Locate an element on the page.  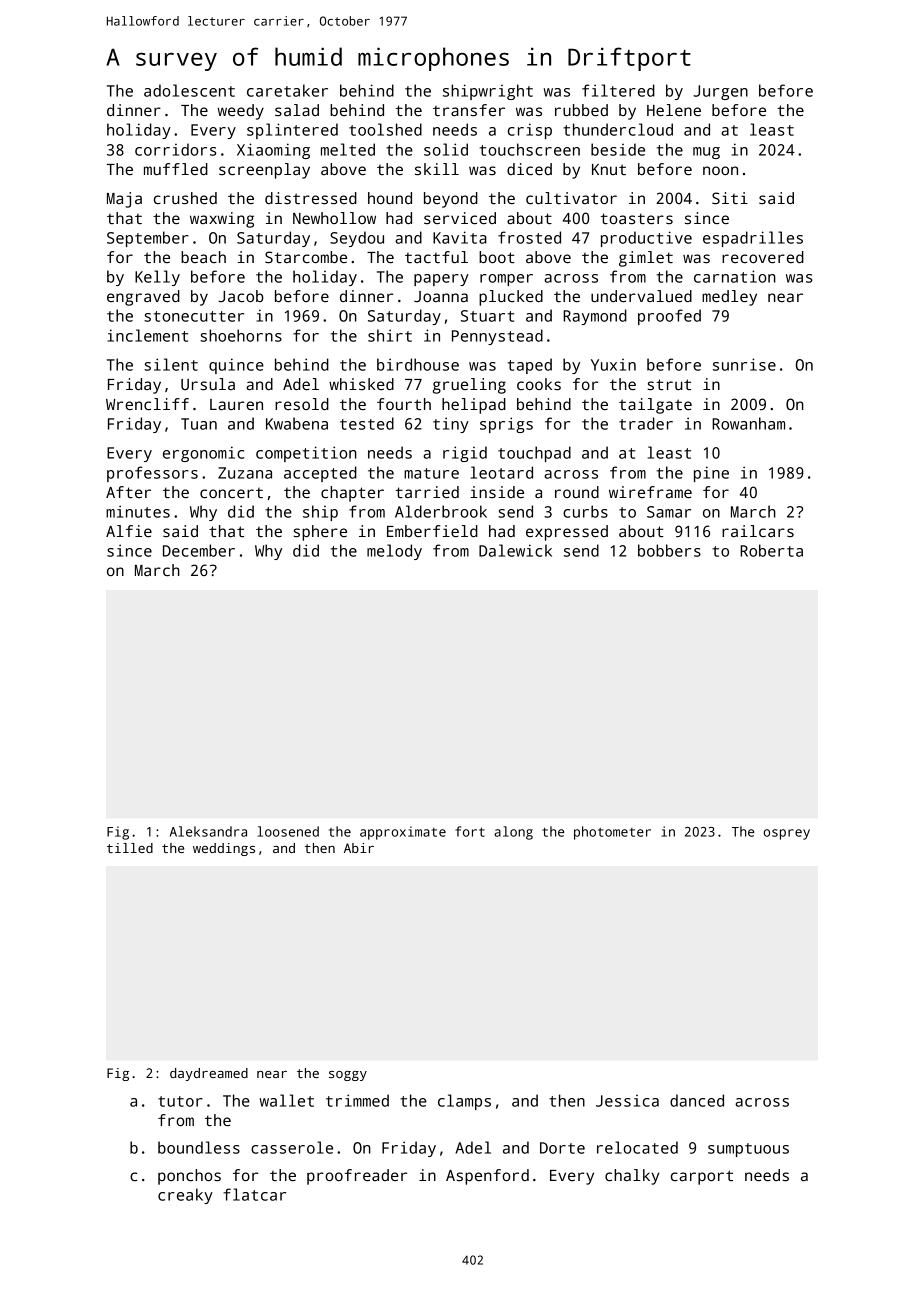
fort is located at coordinates (470, 831).
